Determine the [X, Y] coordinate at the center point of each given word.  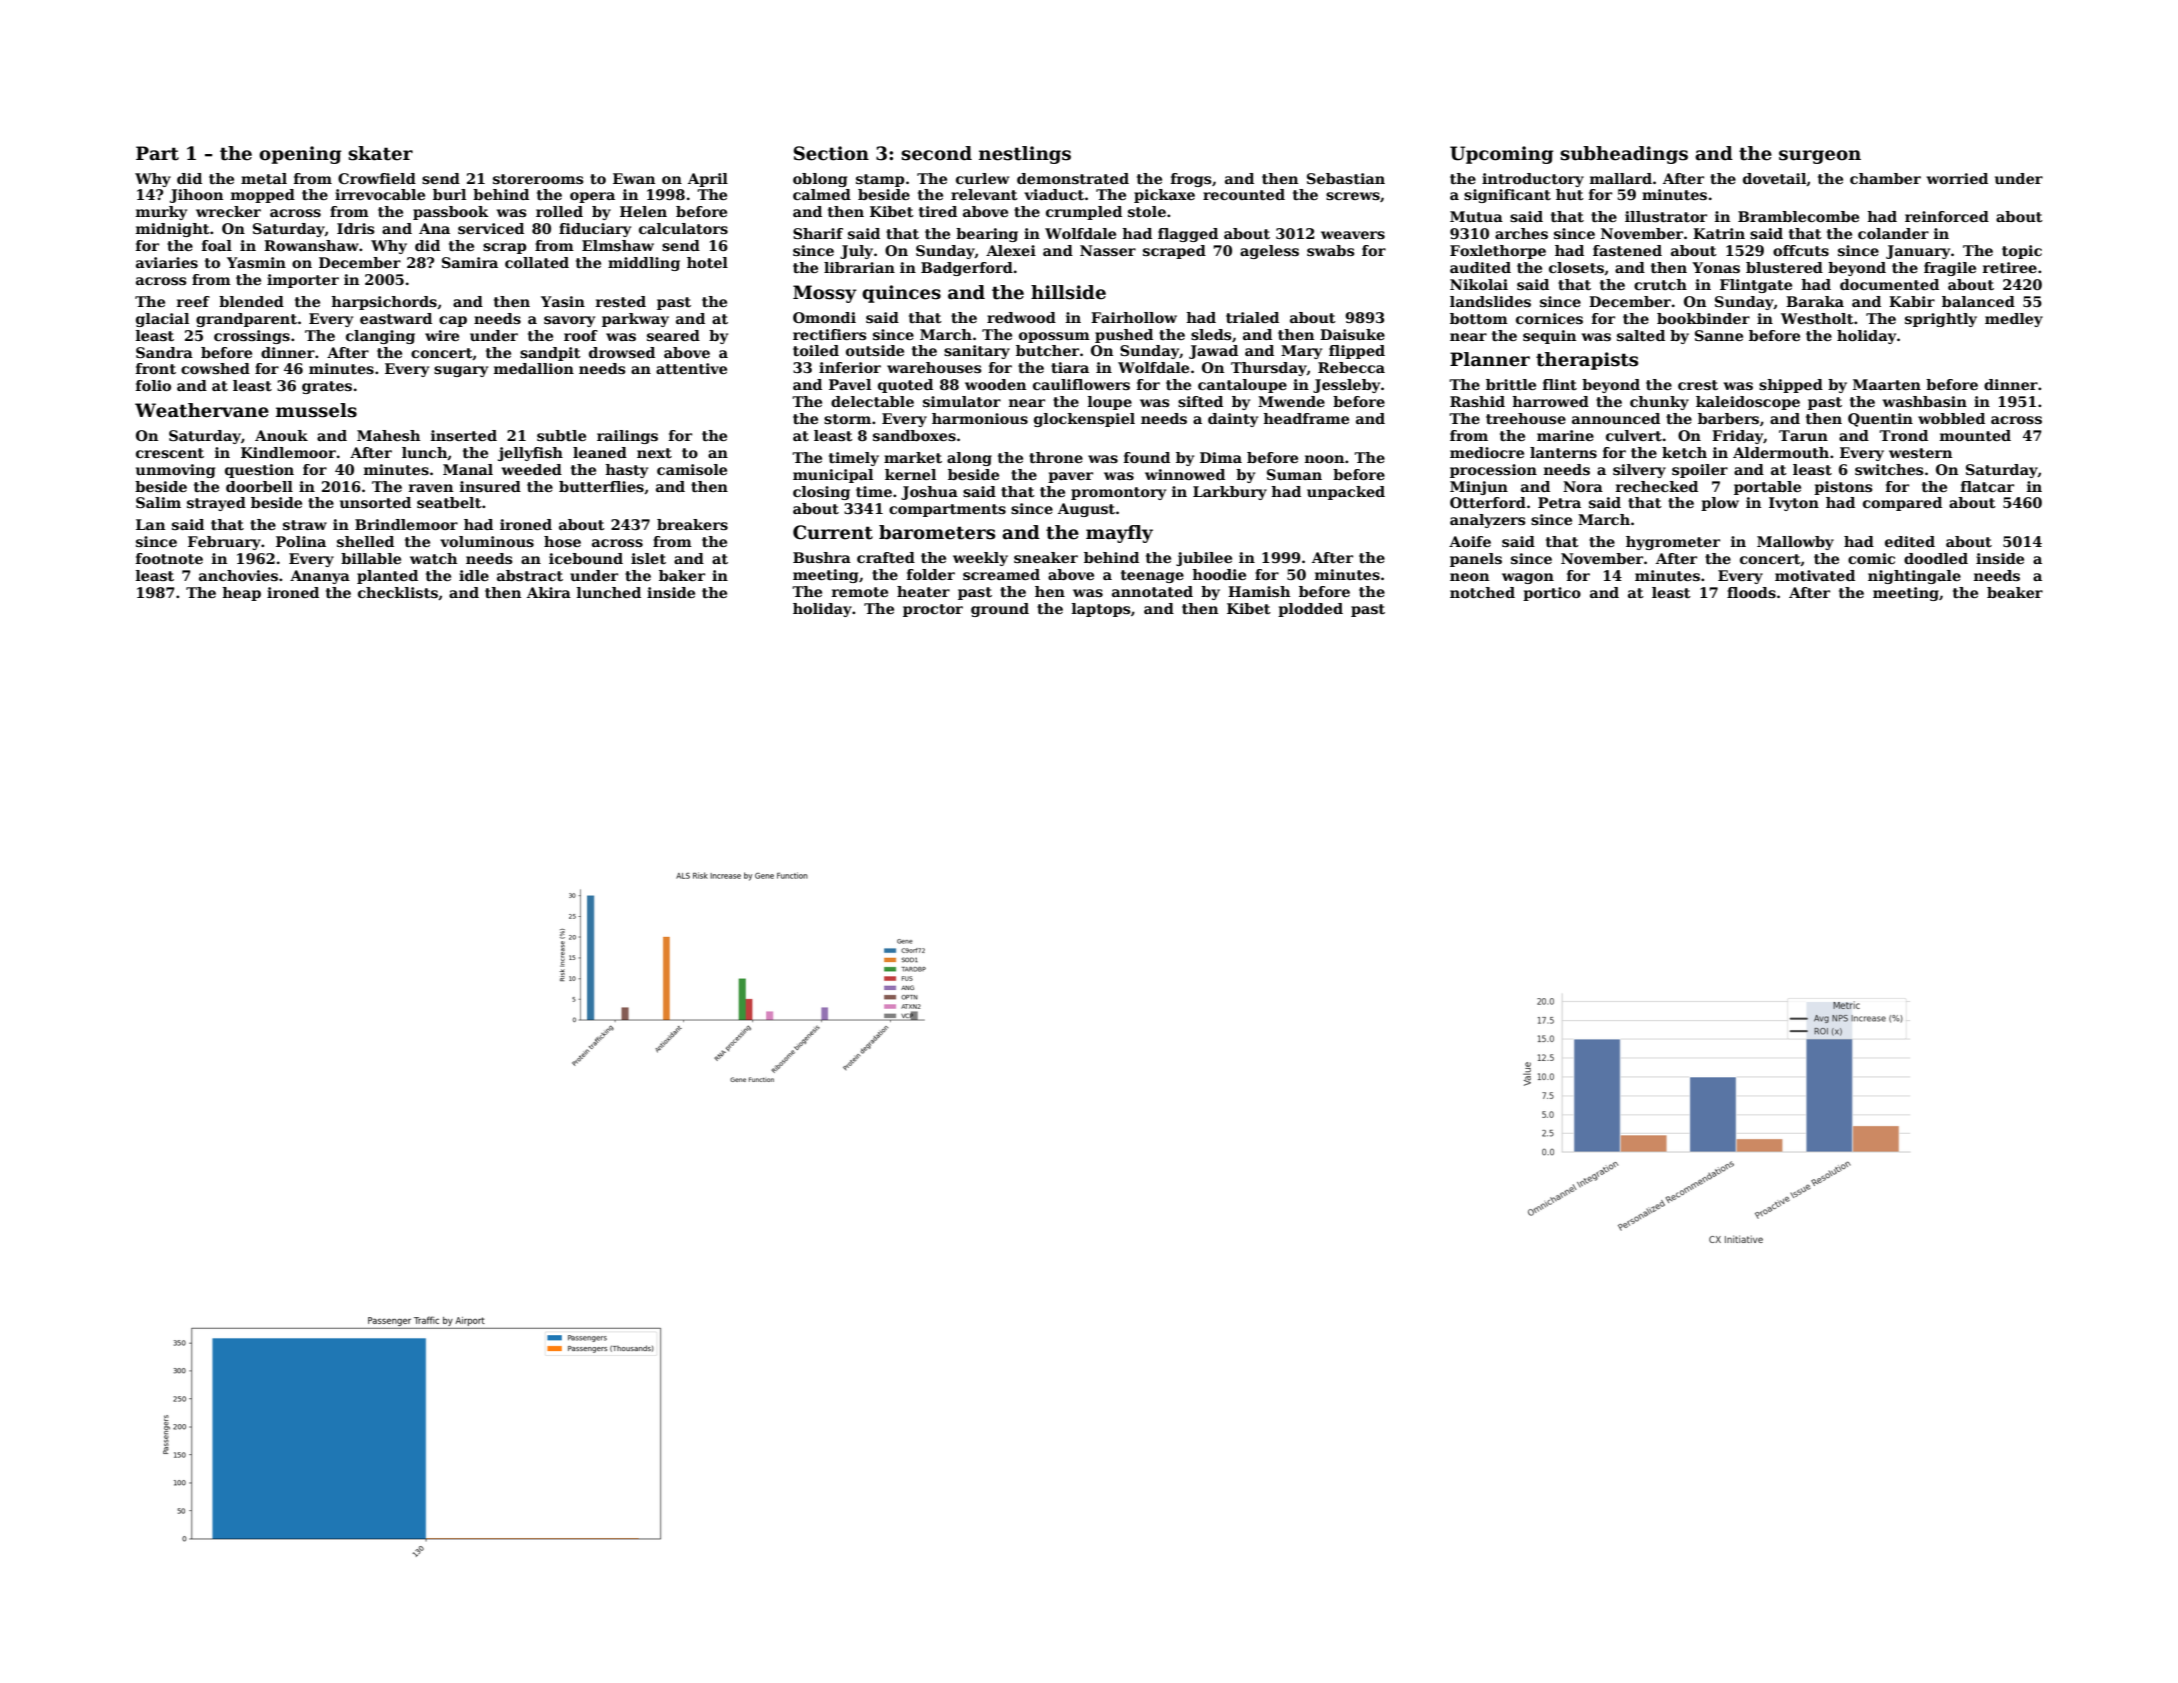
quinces [901, 294]
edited [1910, 541]
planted [387, 577]
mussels [316, 410]
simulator [962, 401]
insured [490, 486]
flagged [1188, 235]
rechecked [1657, 486]
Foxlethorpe [1498, 252]
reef [193, 301]
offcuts [1801, 250]
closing [821, 493]
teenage [1152, 576]
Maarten [1887, 384]
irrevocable [380, 194]
